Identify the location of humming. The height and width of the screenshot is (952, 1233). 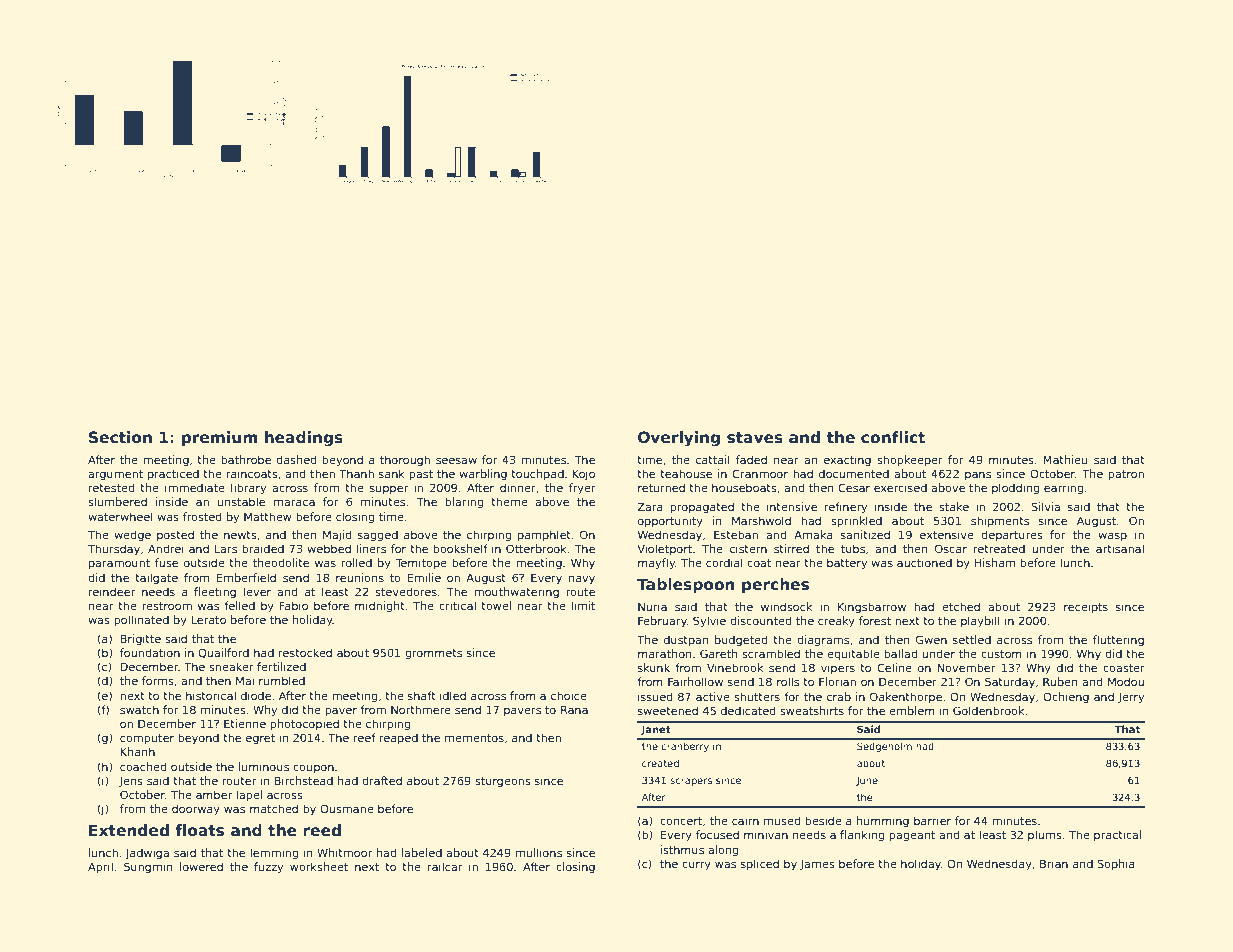
(883, 822).
